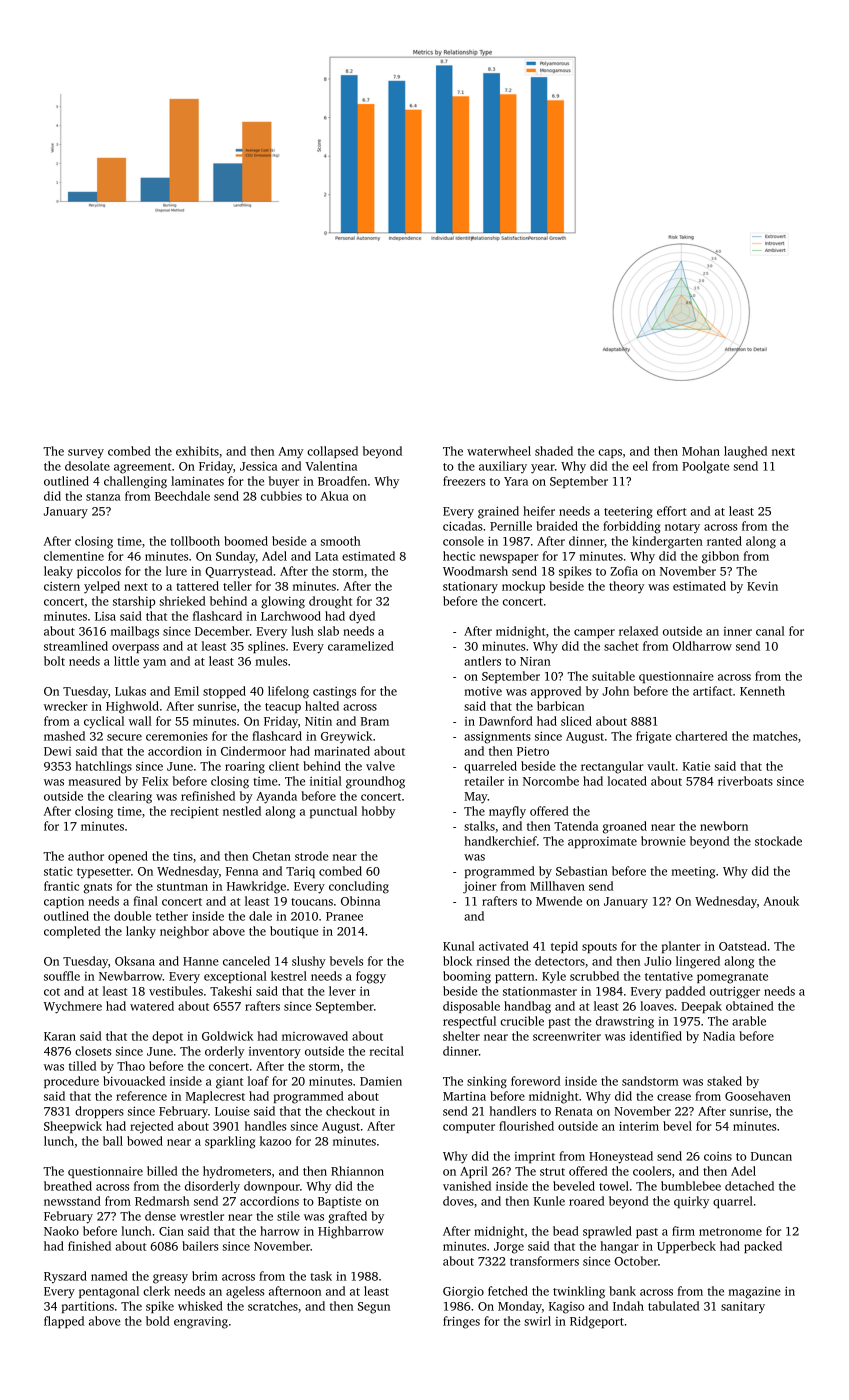  I want to click on riverboats, so click(745, 781).
